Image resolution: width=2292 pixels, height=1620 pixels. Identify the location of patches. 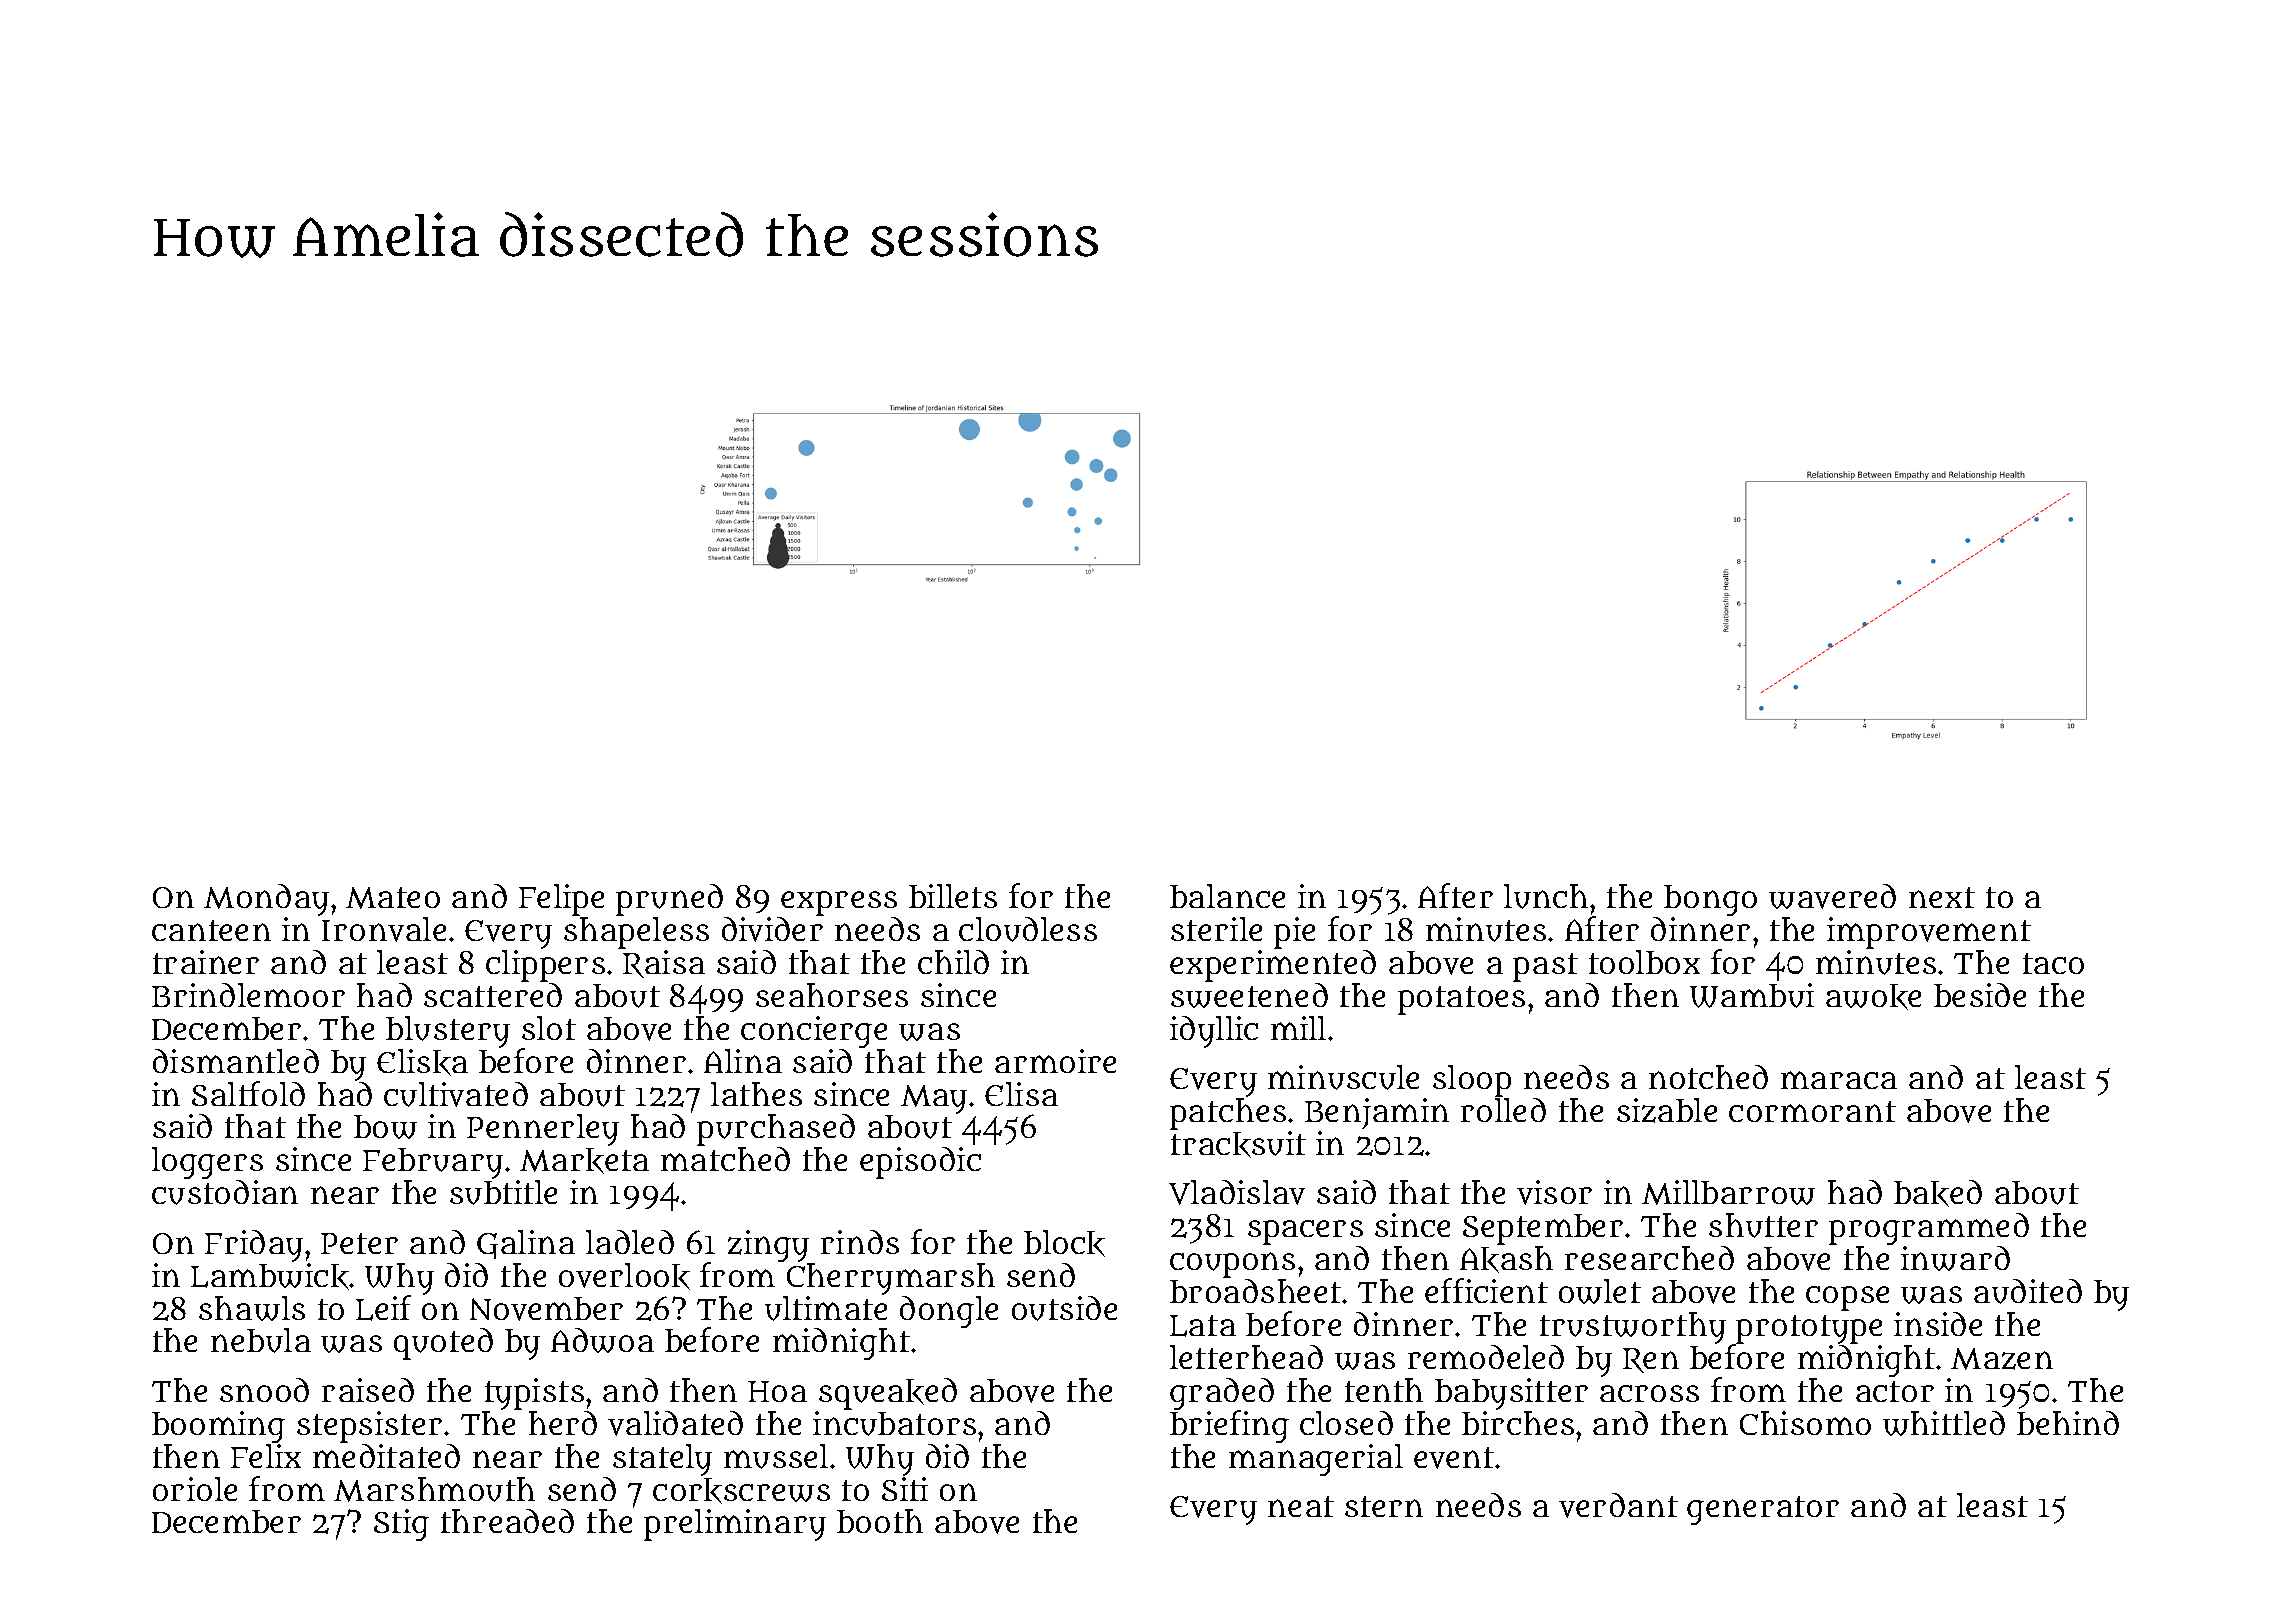
(1228, 1114).
